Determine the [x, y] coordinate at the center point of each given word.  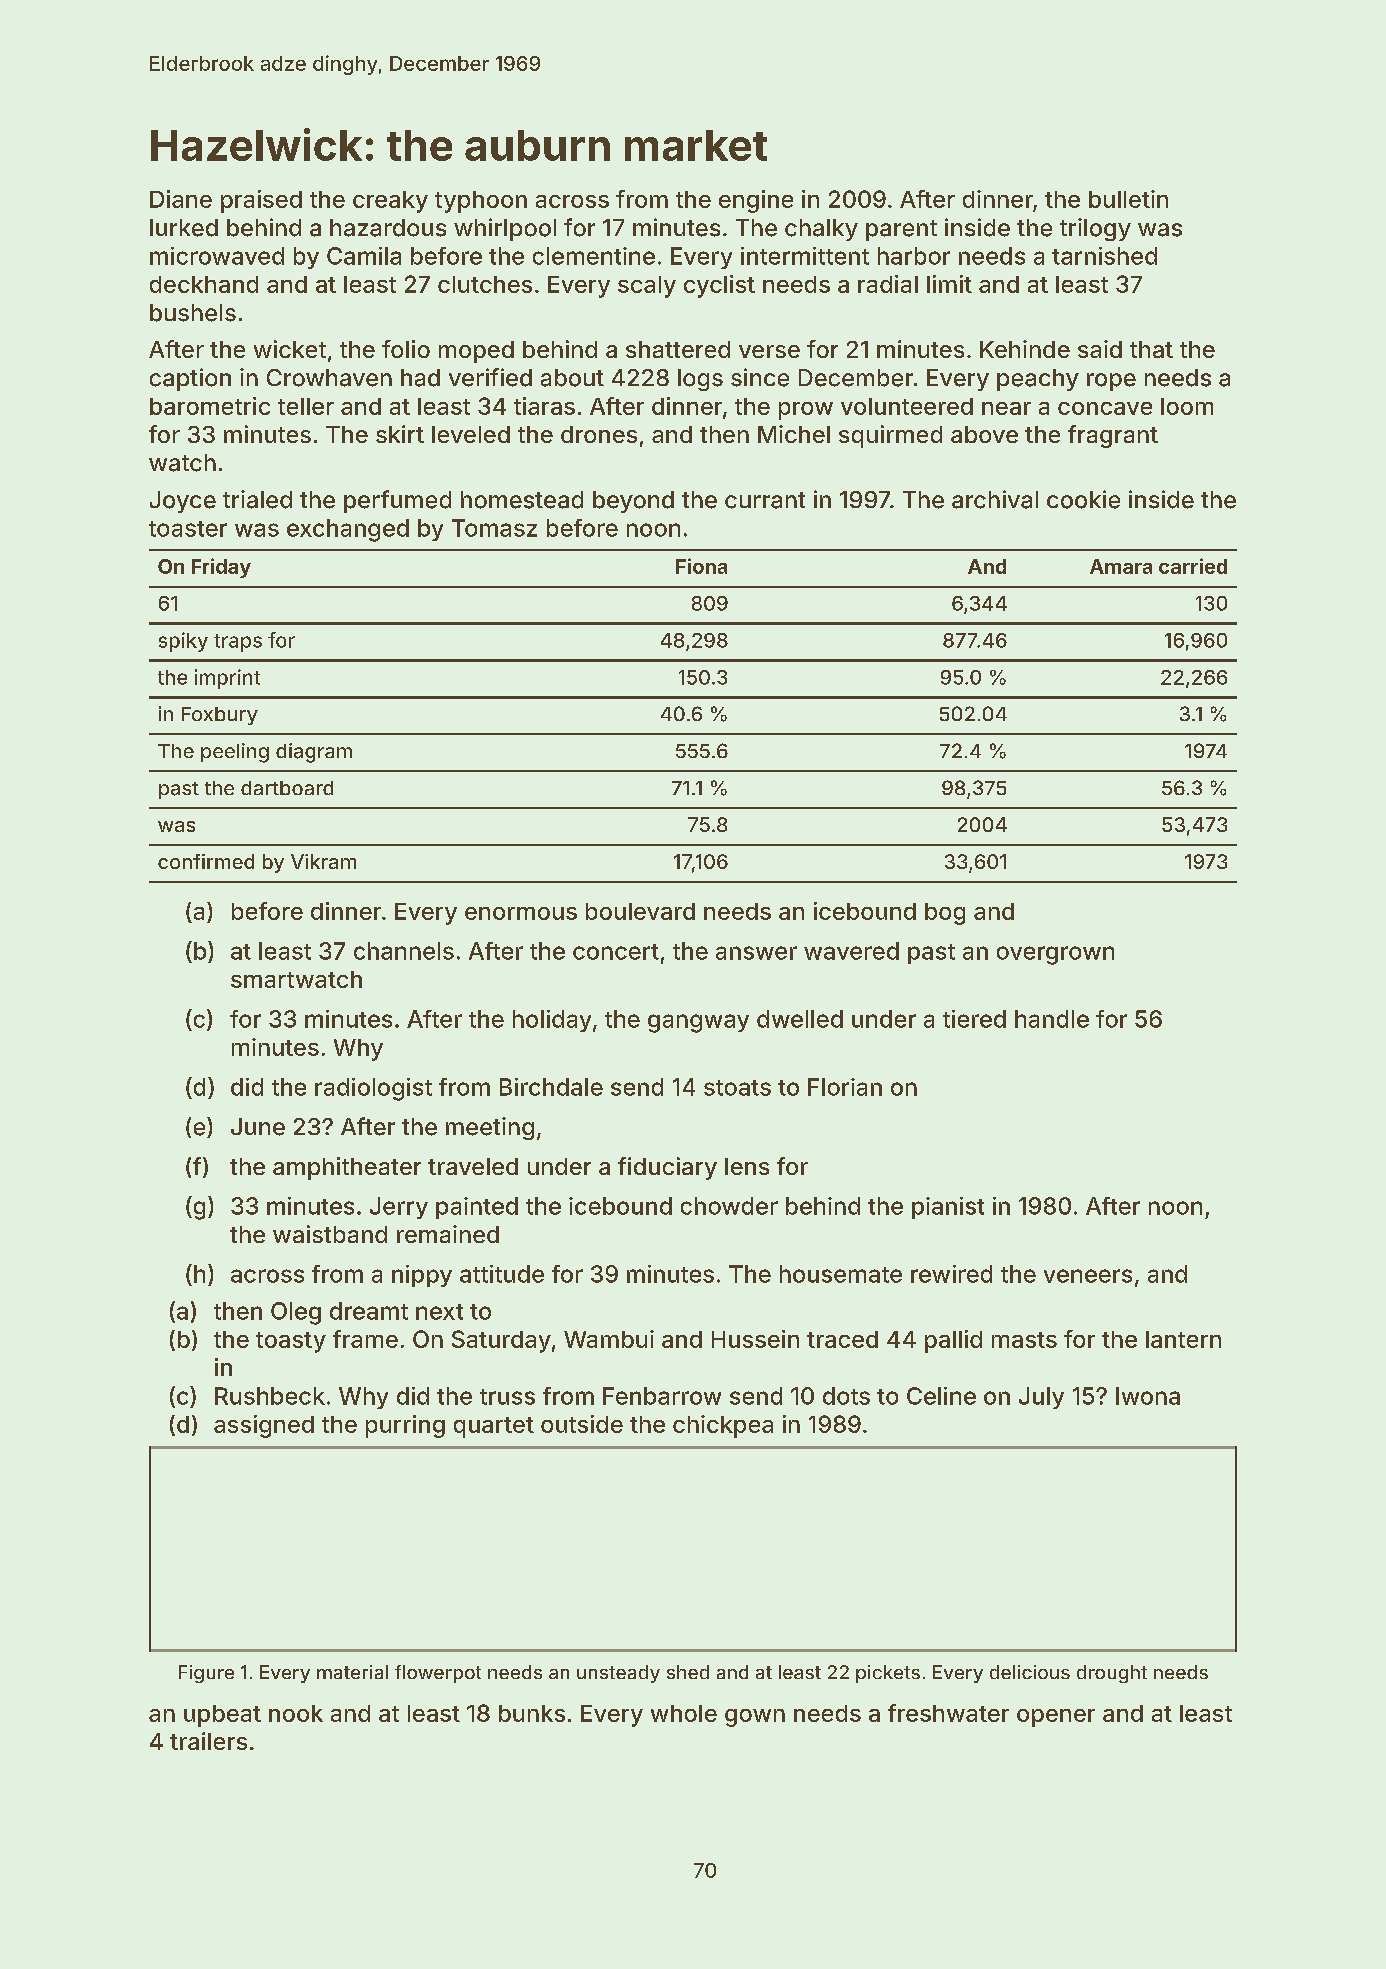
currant [765, 500]
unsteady [618, 1674]
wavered [851, 951]
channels [404, 951]
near [1006, 408]
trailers [208, 1741]
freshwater [948, 1713]
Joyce [183, 502]
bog [945, 914]
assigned [264, 1426]
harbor [914, 256]
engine [756, 201]
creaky [390, 202]
